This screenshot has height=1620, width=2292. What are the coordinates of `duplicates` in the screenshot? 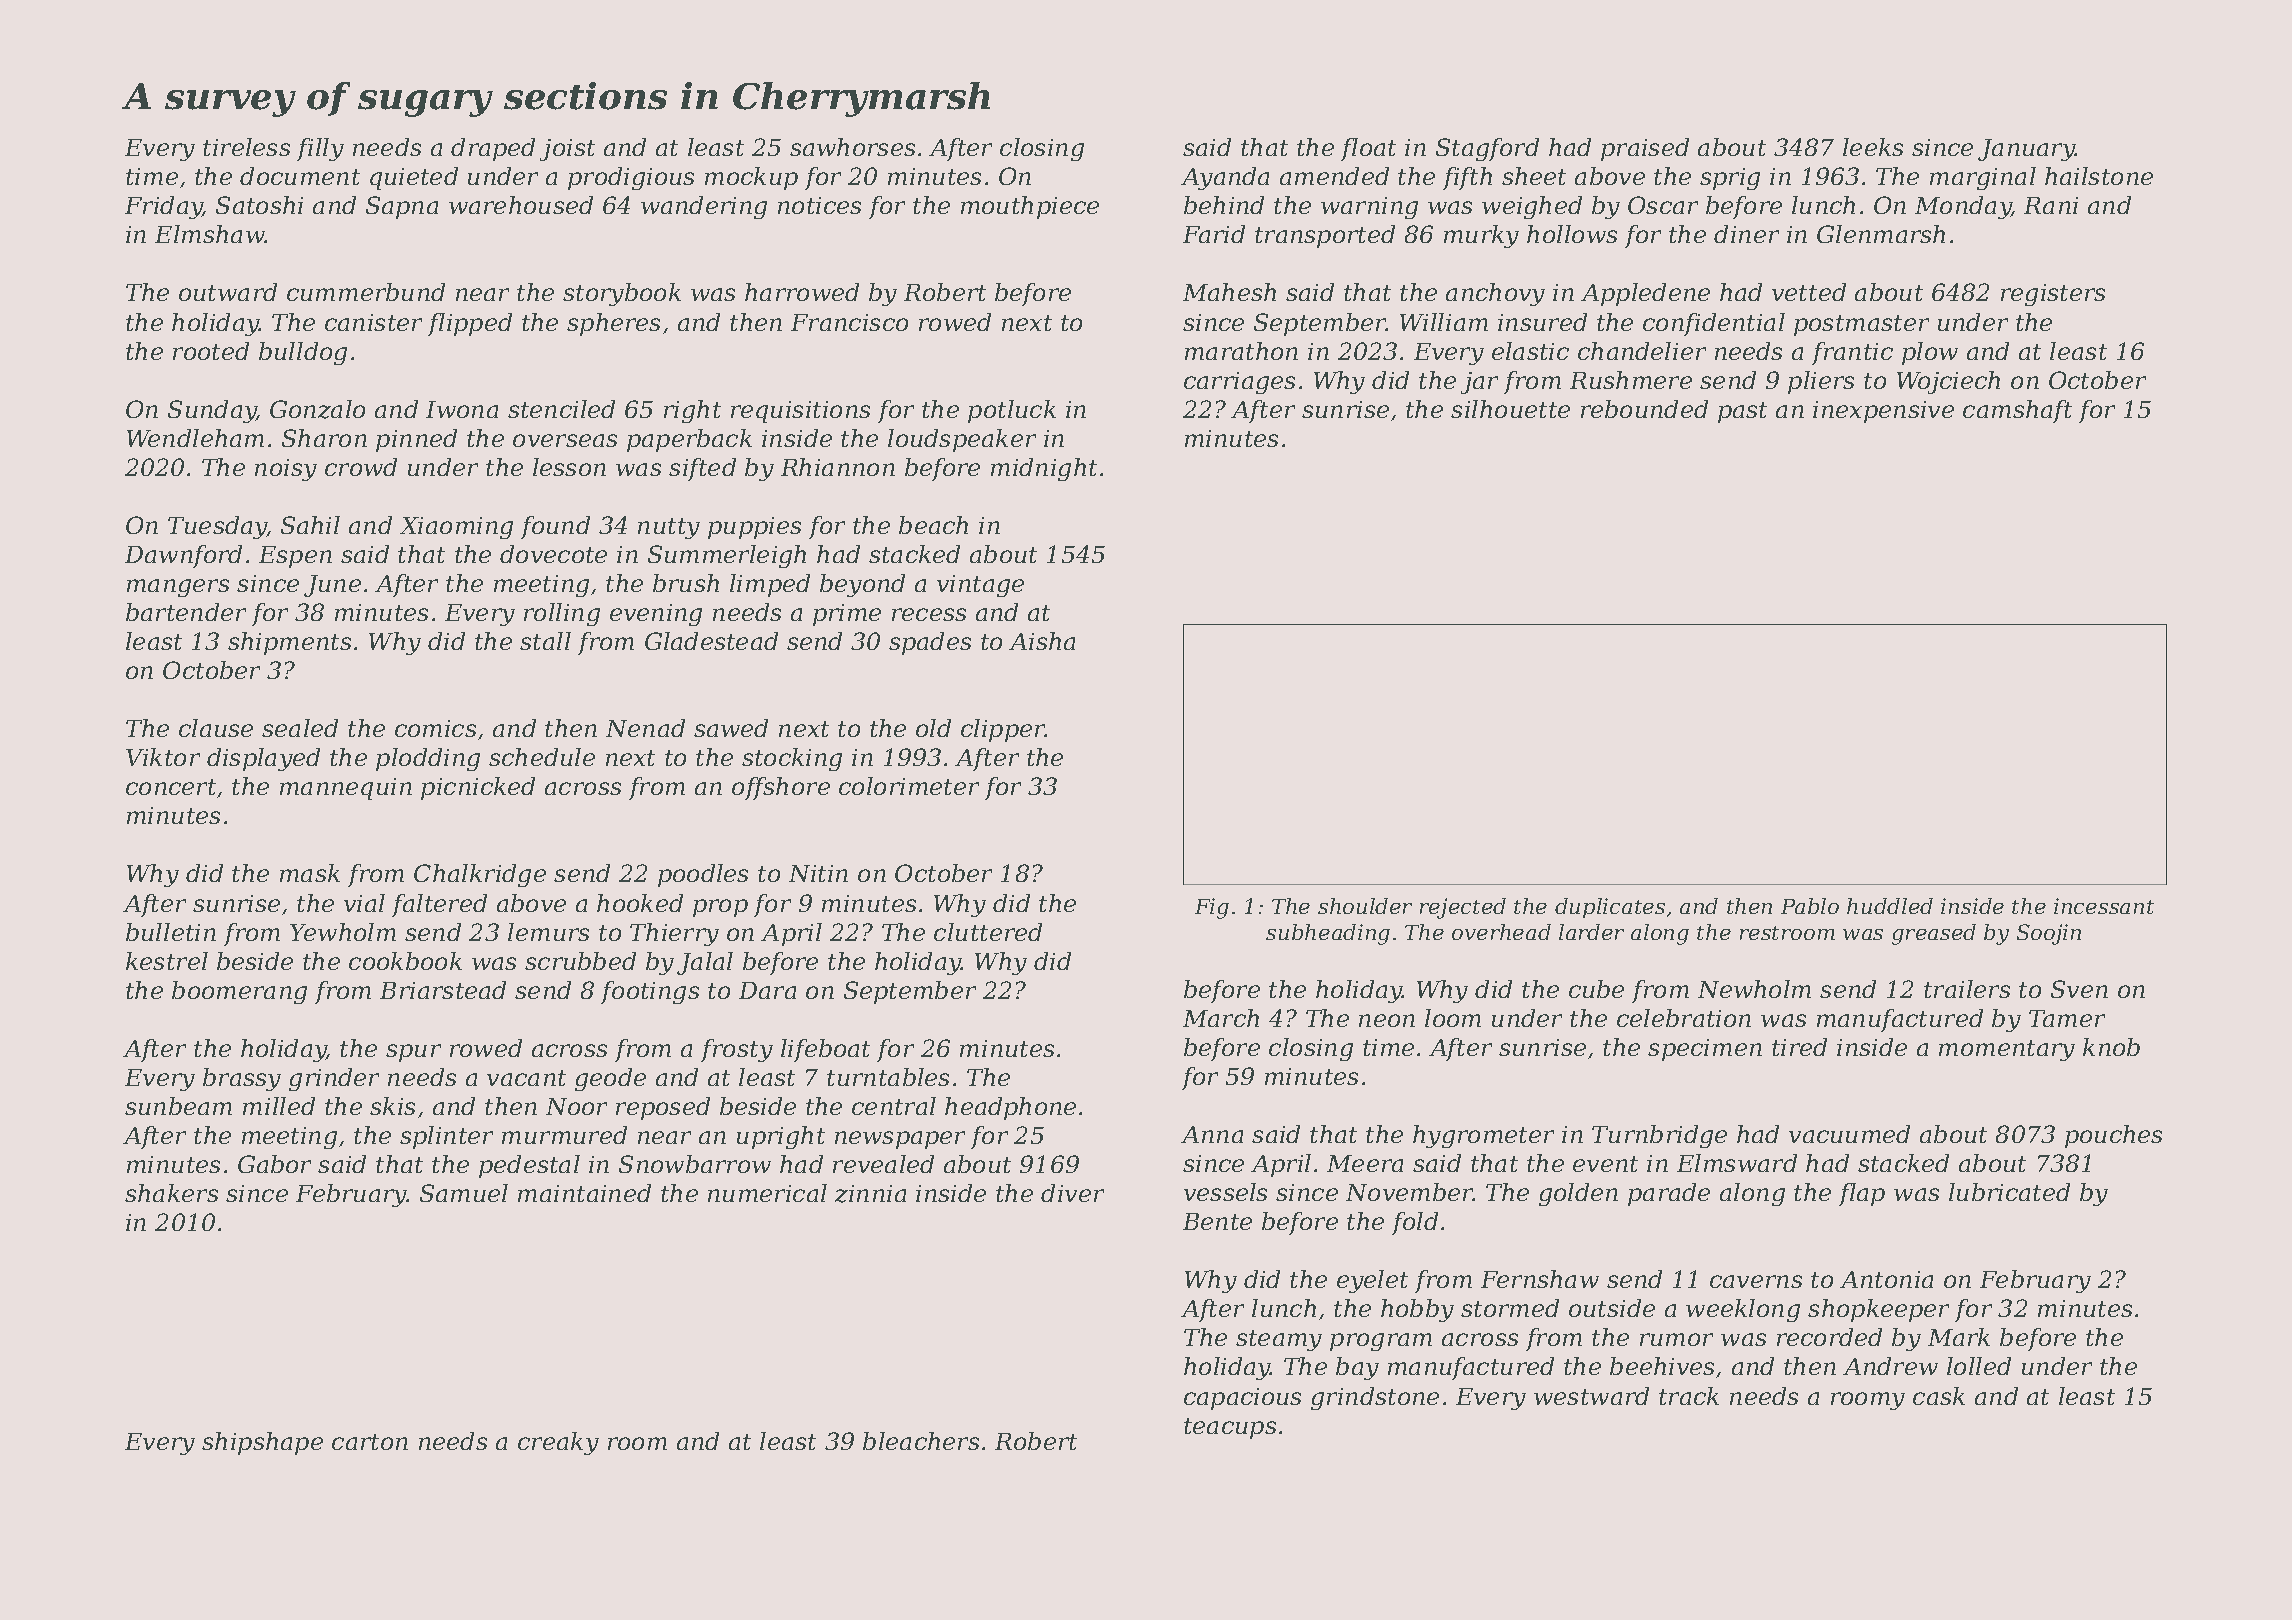 It's located at (1610, 908).
